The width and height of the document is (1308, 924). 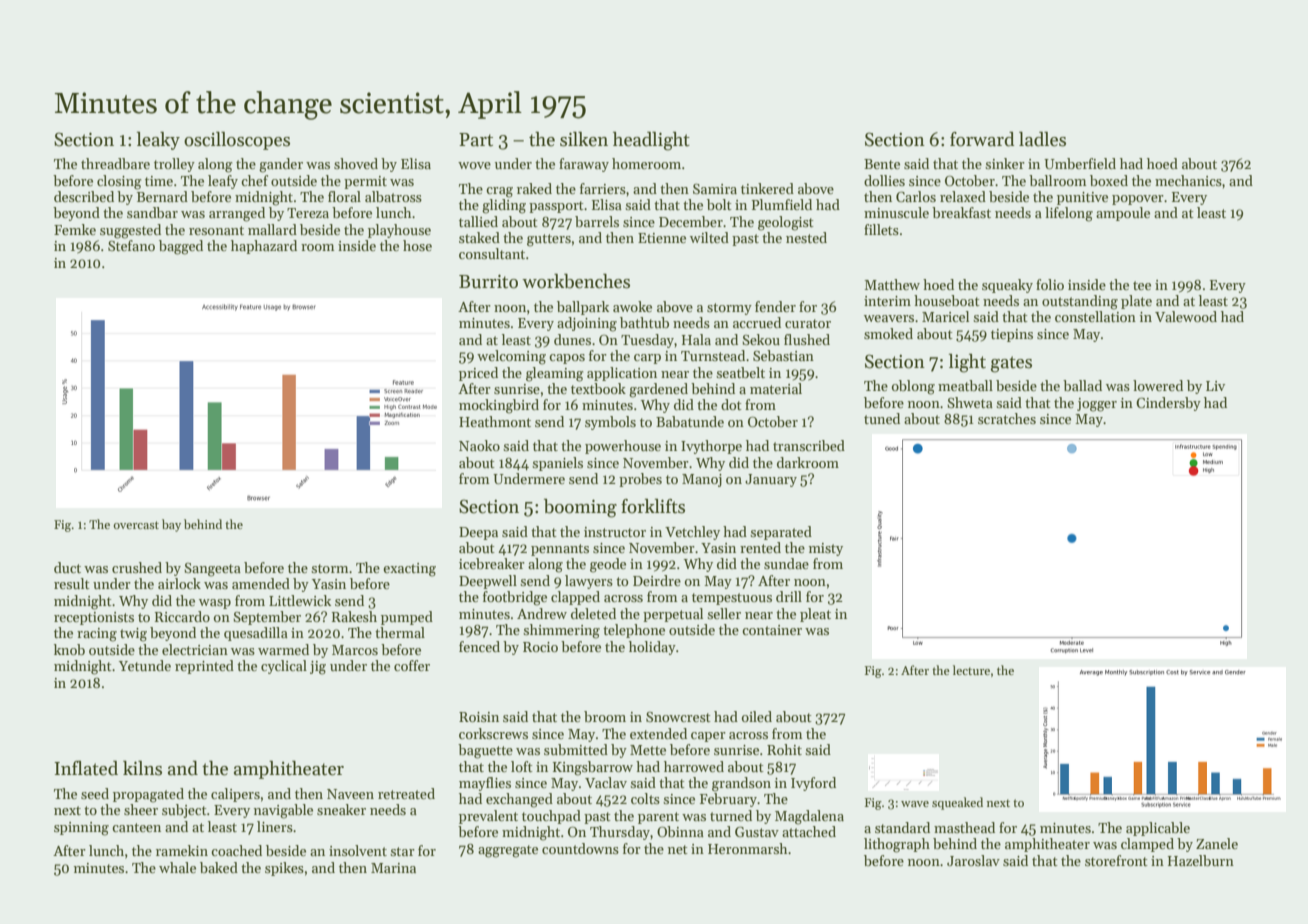 I want to click on duct, so click(x=67, y=567).
